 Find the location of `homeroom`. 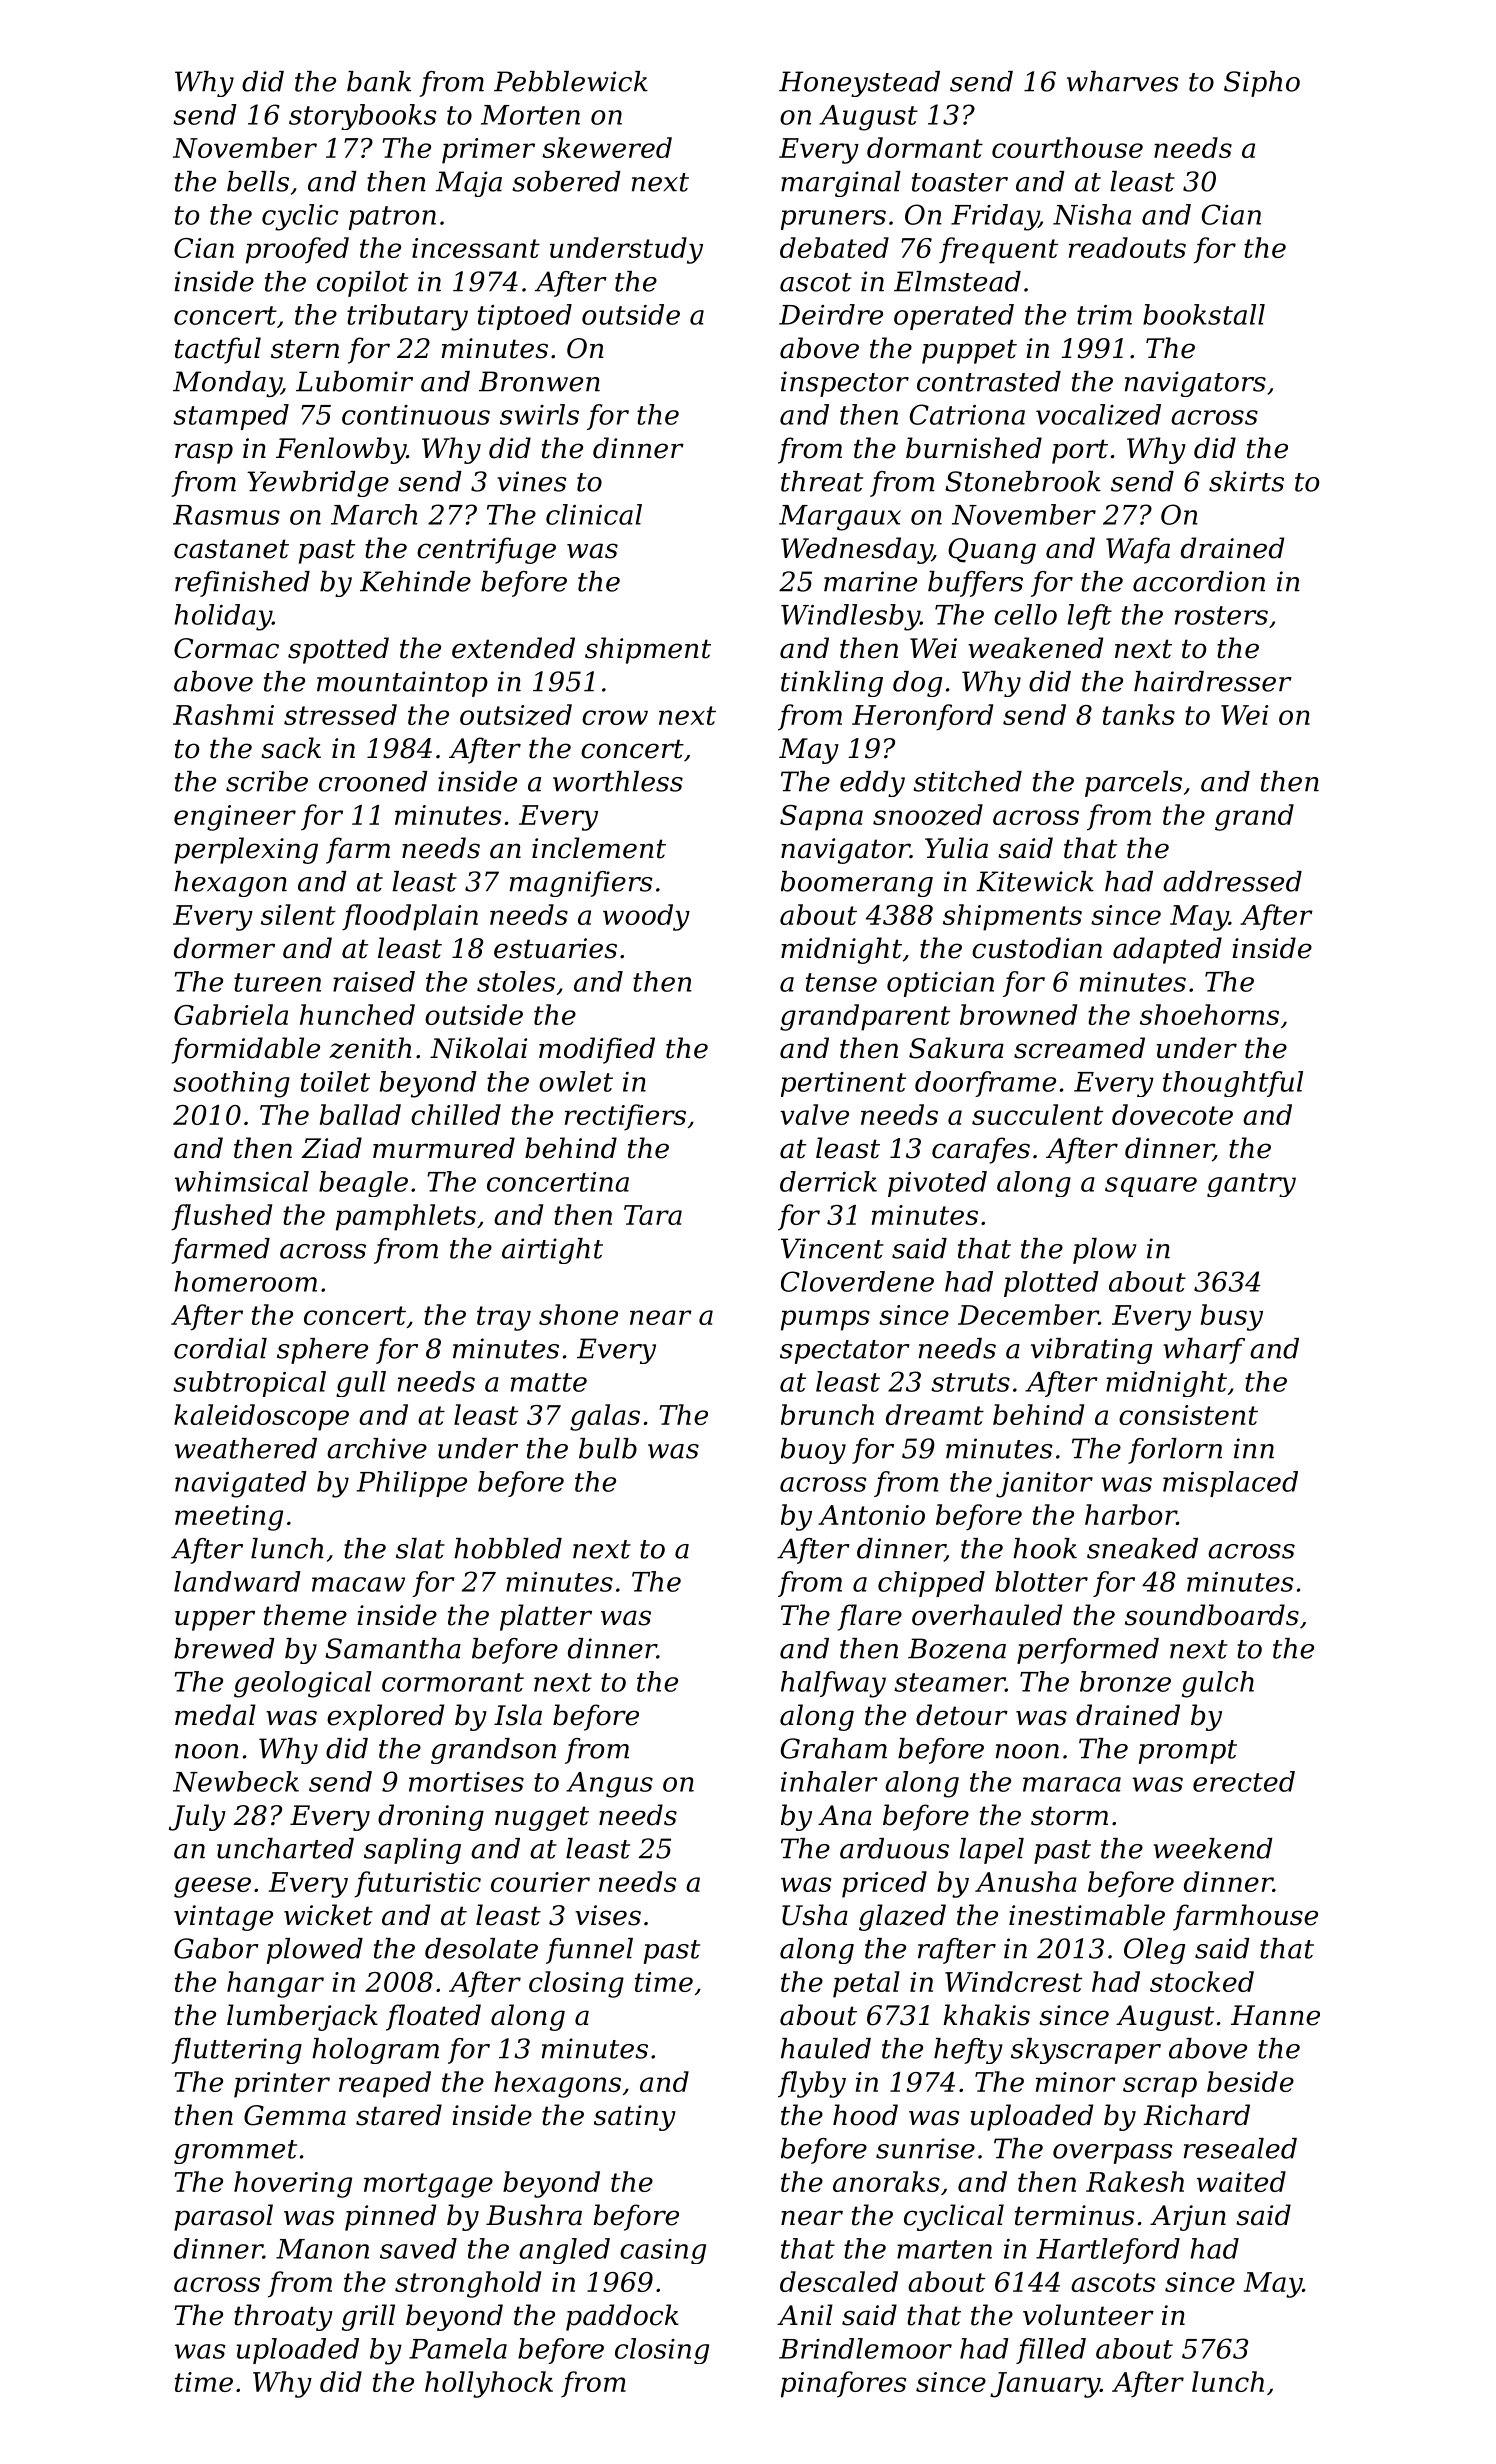

homeroom is located at coordinates (245, 1281).
